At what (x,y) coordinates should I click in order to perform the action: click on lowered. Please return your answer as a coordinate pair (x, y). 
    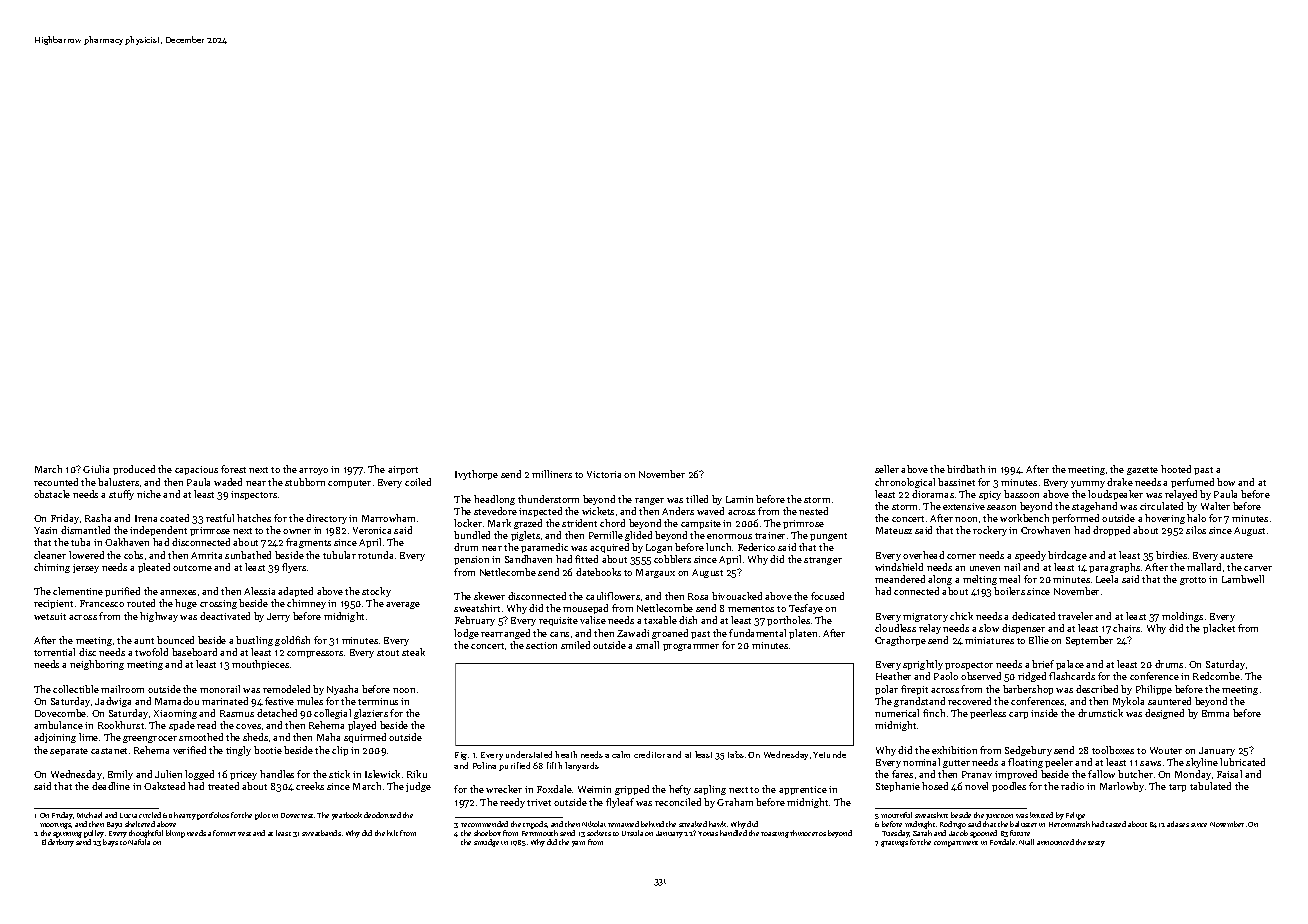
    Looking at the image, I should click on (86, 555).
